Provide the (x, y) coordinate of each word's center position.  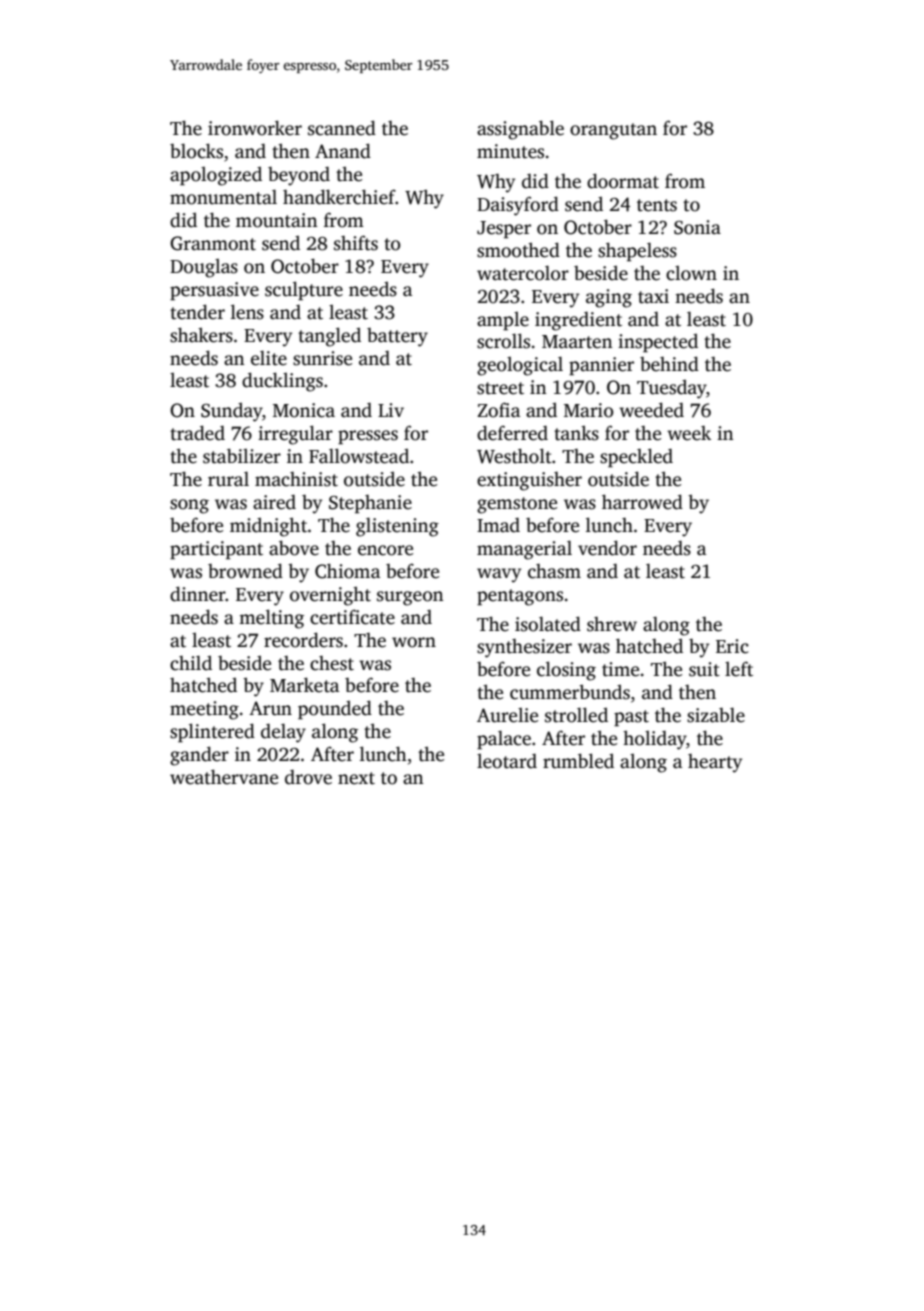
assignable (520, 130)
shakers (201, 335)
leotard (507, 761)
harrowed (642, 502)
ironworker (255, 128)
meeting (204, 710)
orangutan (613, 131)
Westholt (514, 456)
